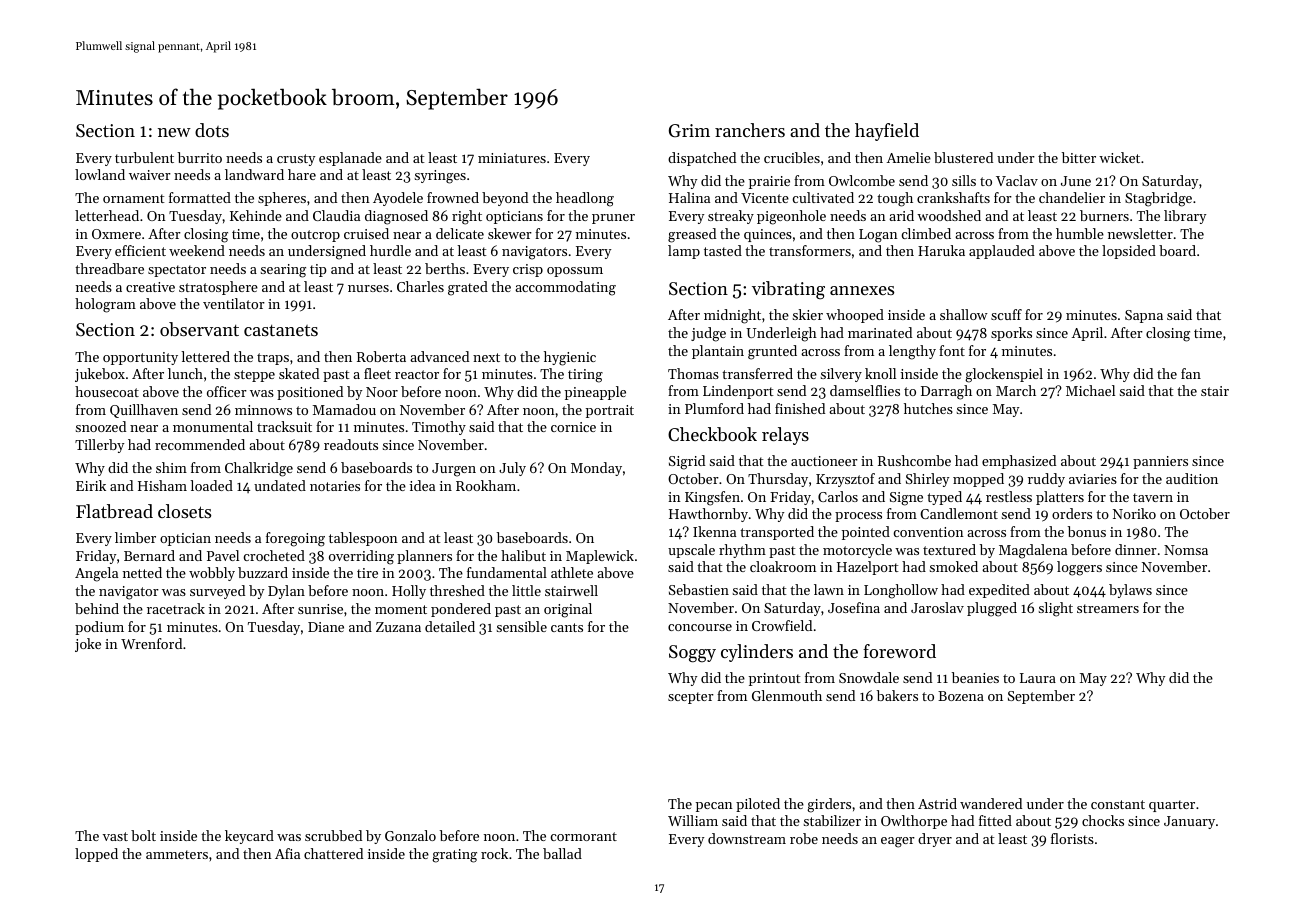  What do you see at coordinates (1144, 316) in the document?
I see `Sapna` at bounding box center [1144, 316].
